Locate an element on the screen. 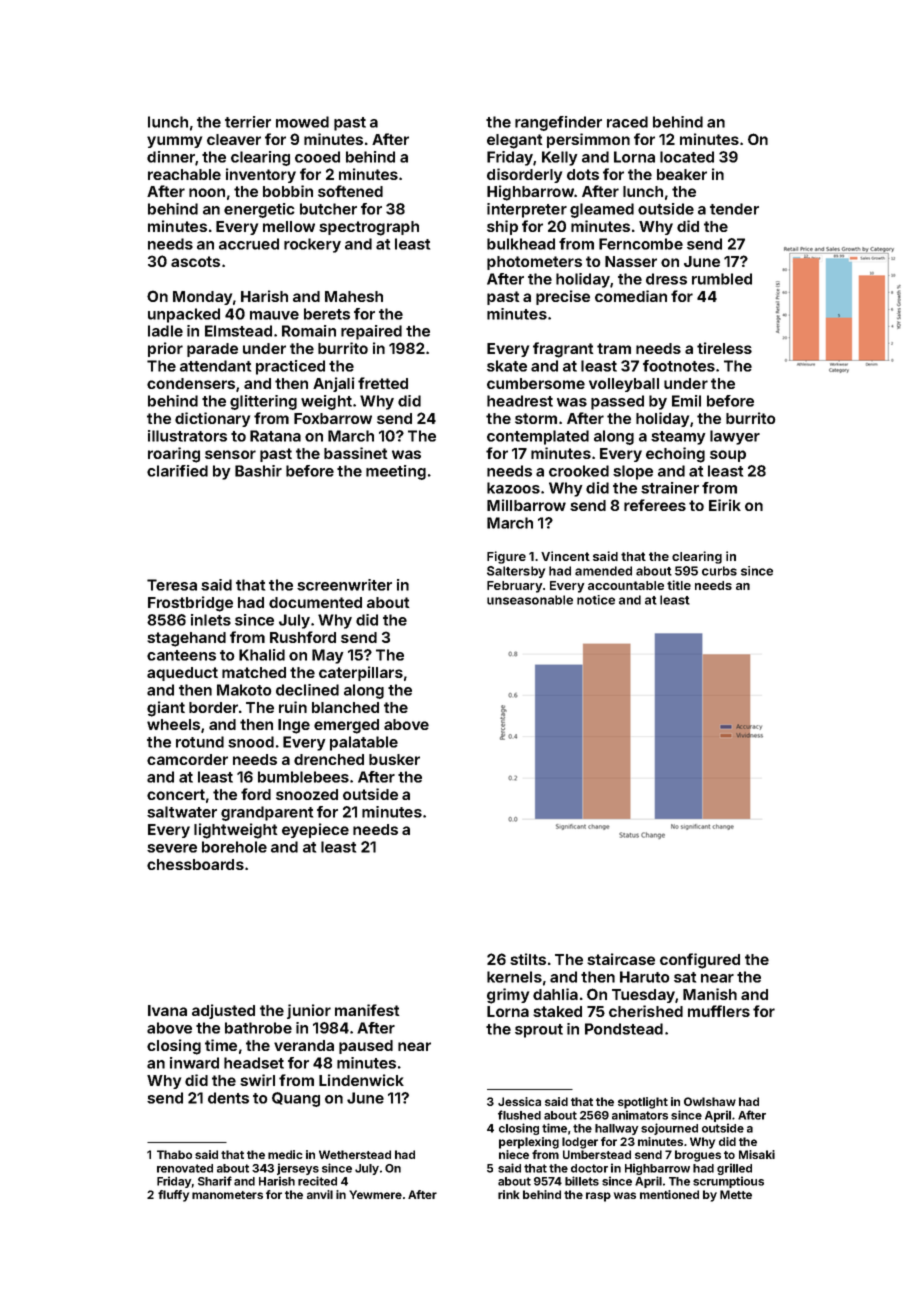 This screenshot has width=924, height=1314. raced is located at coordinates (627, 122).
